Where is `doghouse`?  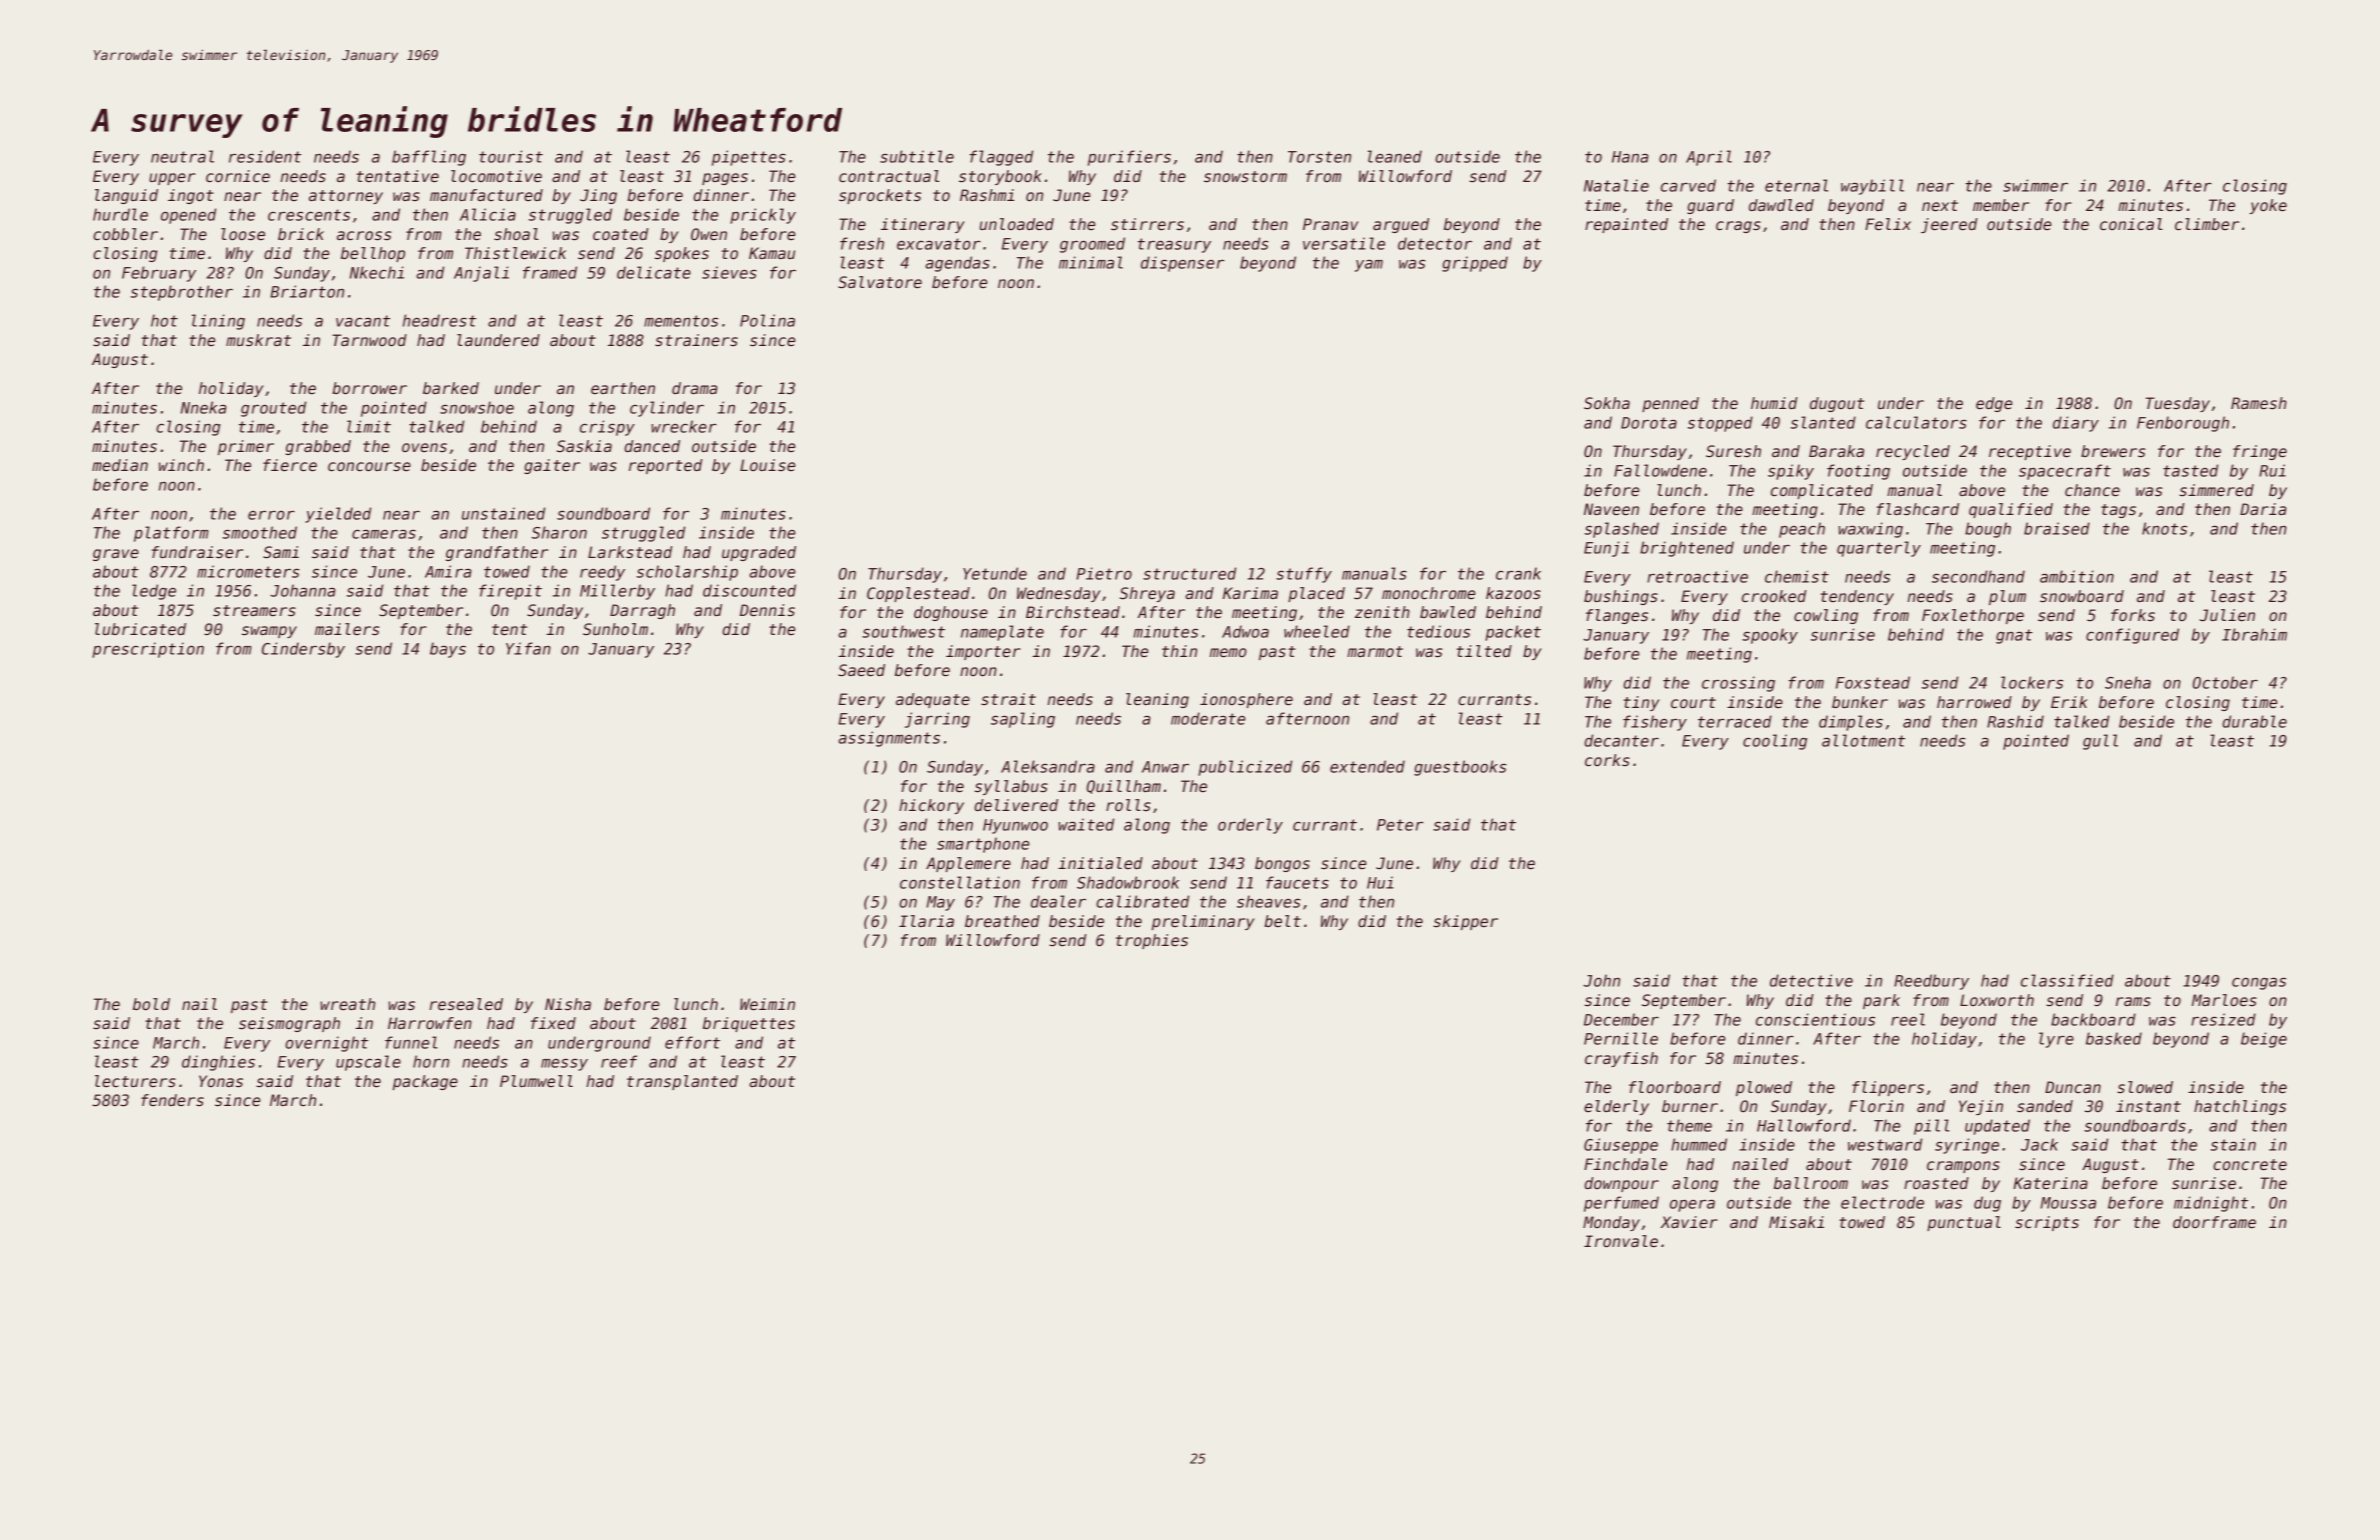 doghouse is located at coordinates (951, 613).
